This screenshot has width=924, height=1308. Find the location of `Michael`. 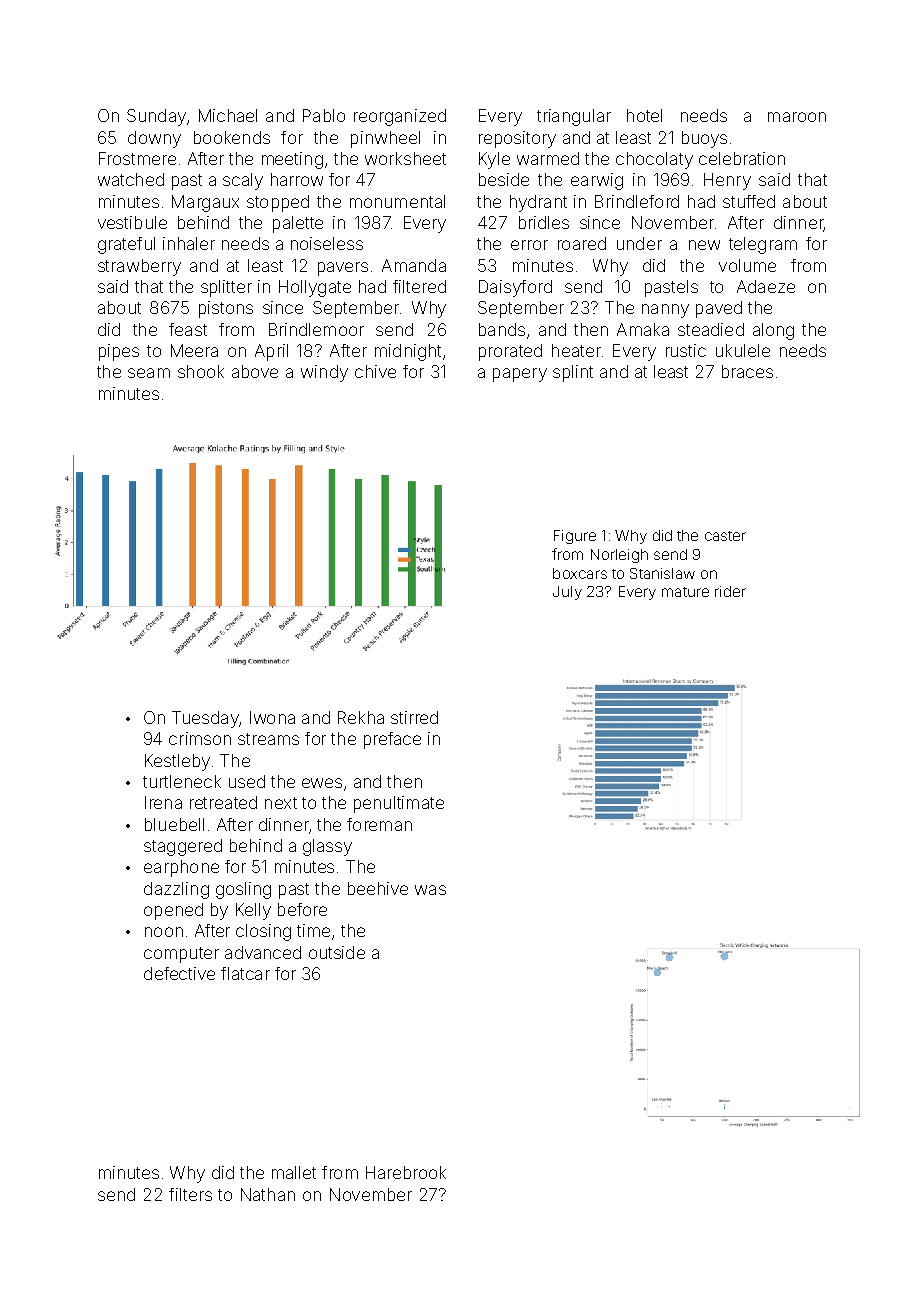

Michael is located at coordinates (228, 115).
